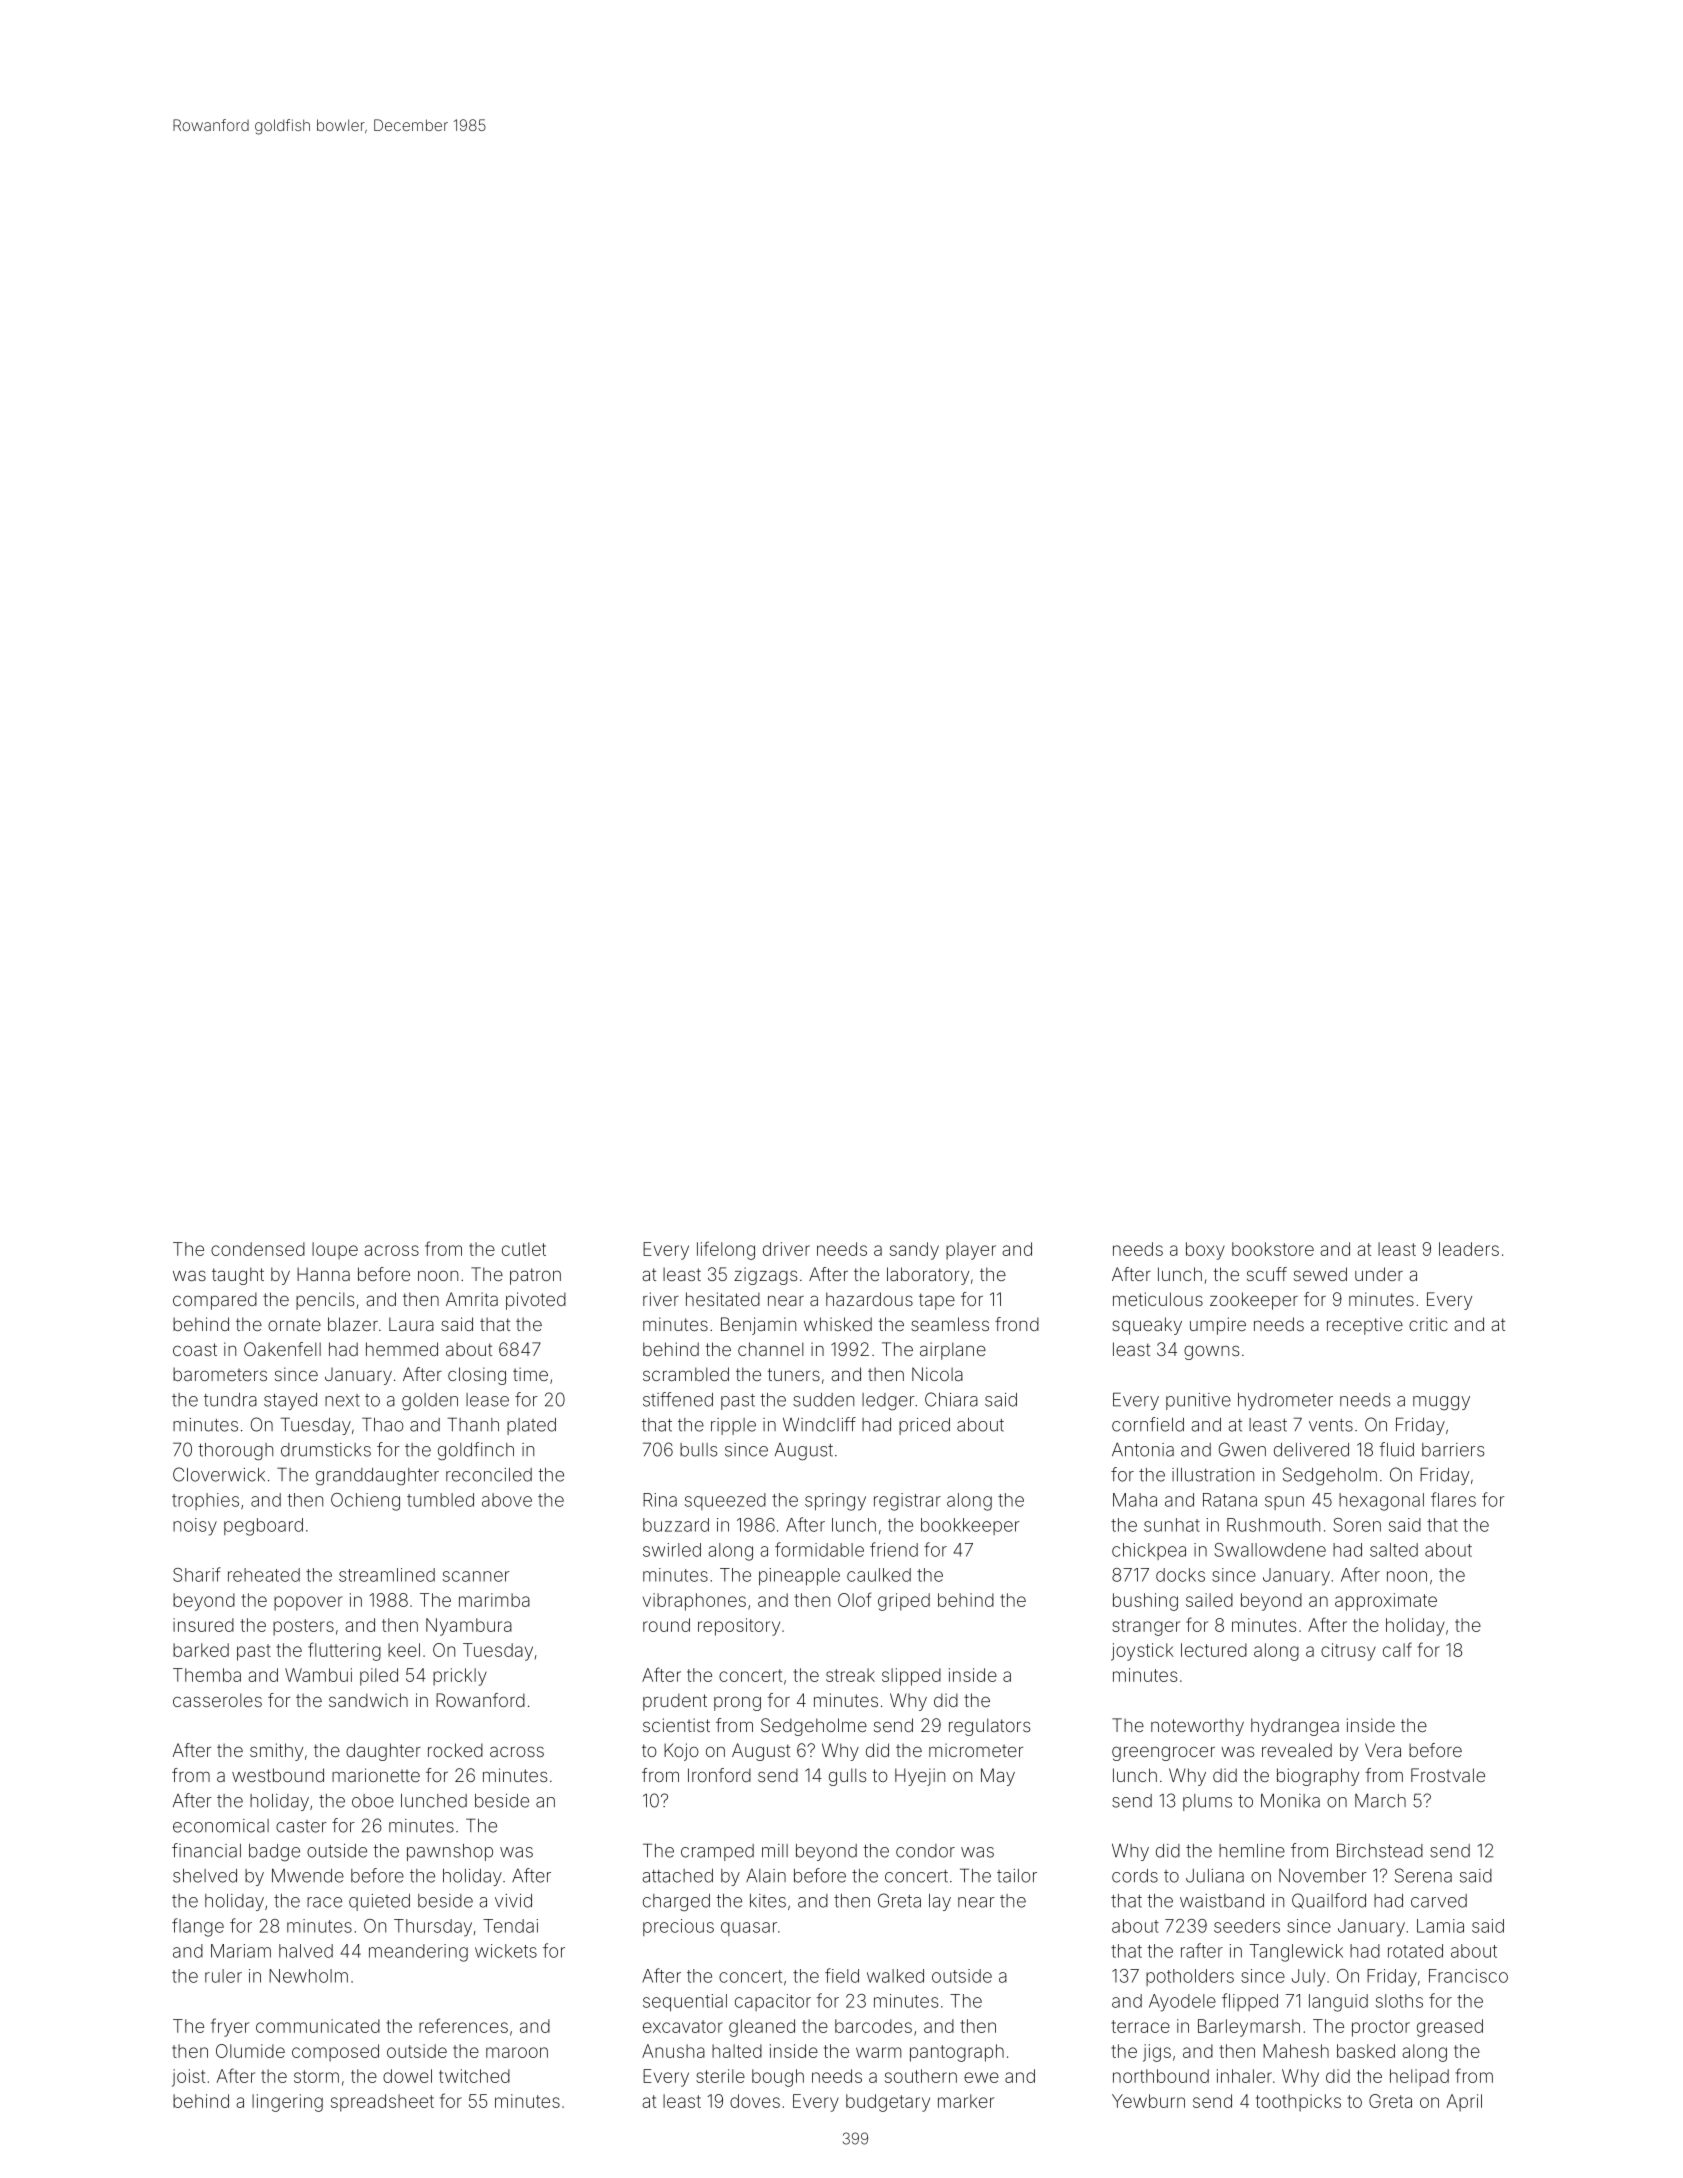  I want to click on communicated, so click(318, 2026).
